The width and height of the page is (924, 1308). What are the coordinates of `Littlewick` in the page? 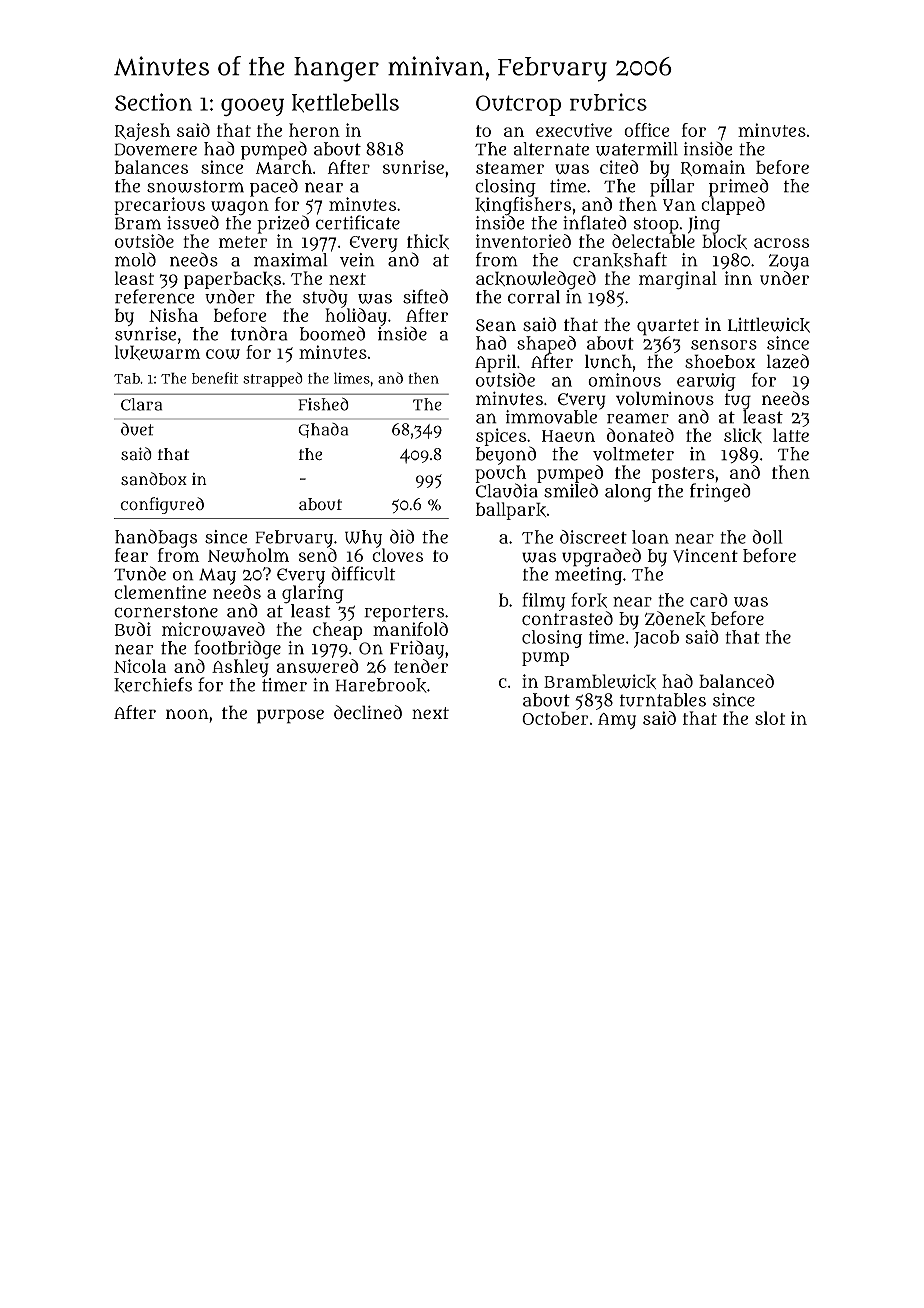 It's located at (769, 325).
